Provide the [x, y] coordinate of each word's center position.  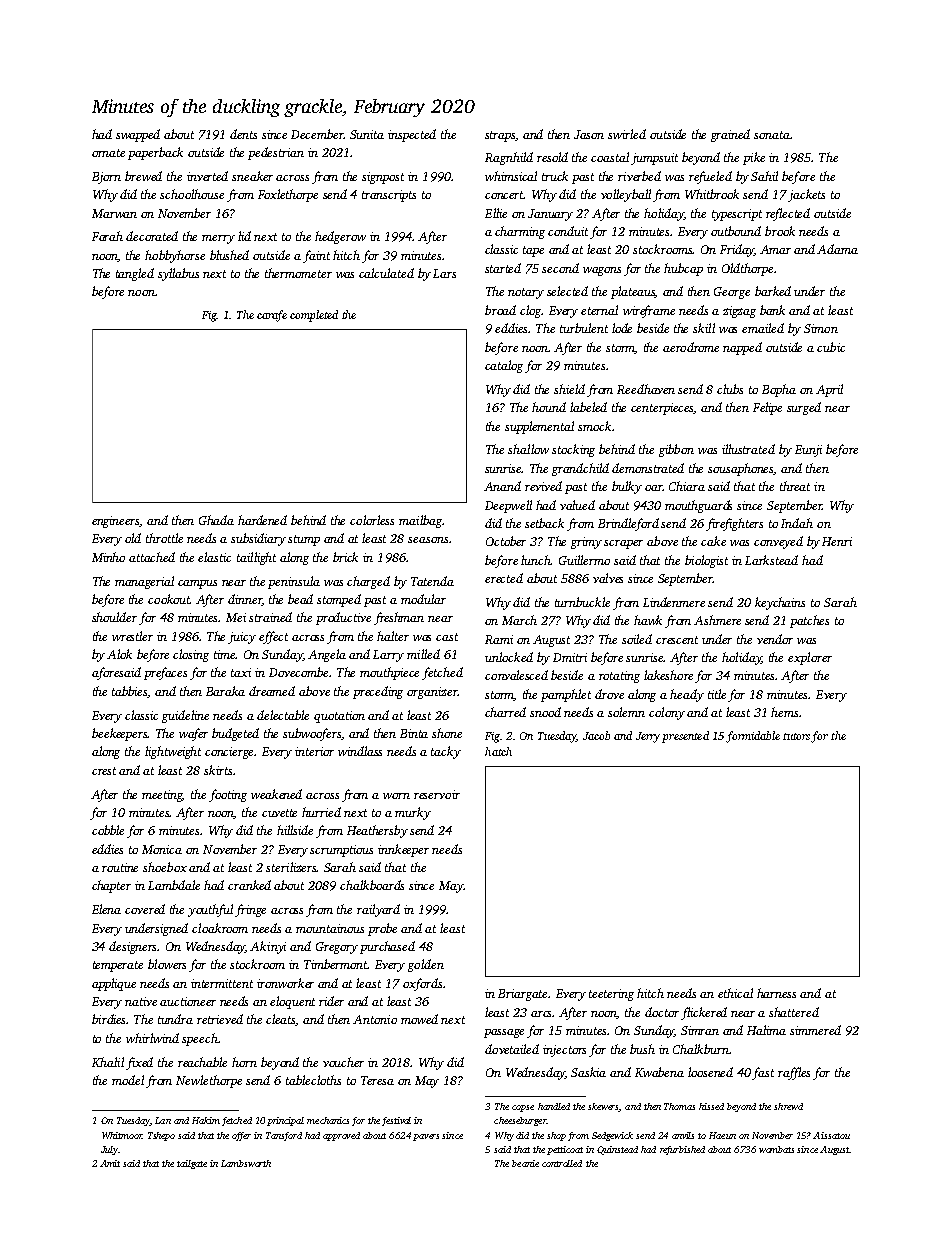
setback [544, 523]
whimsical [511, 176]
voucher [343, 1062]
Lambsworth [246, 1163]
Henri [837, 541]
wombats [776, 1149]
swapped [138, 135]
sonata [772, 135]
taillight [256, 558]
